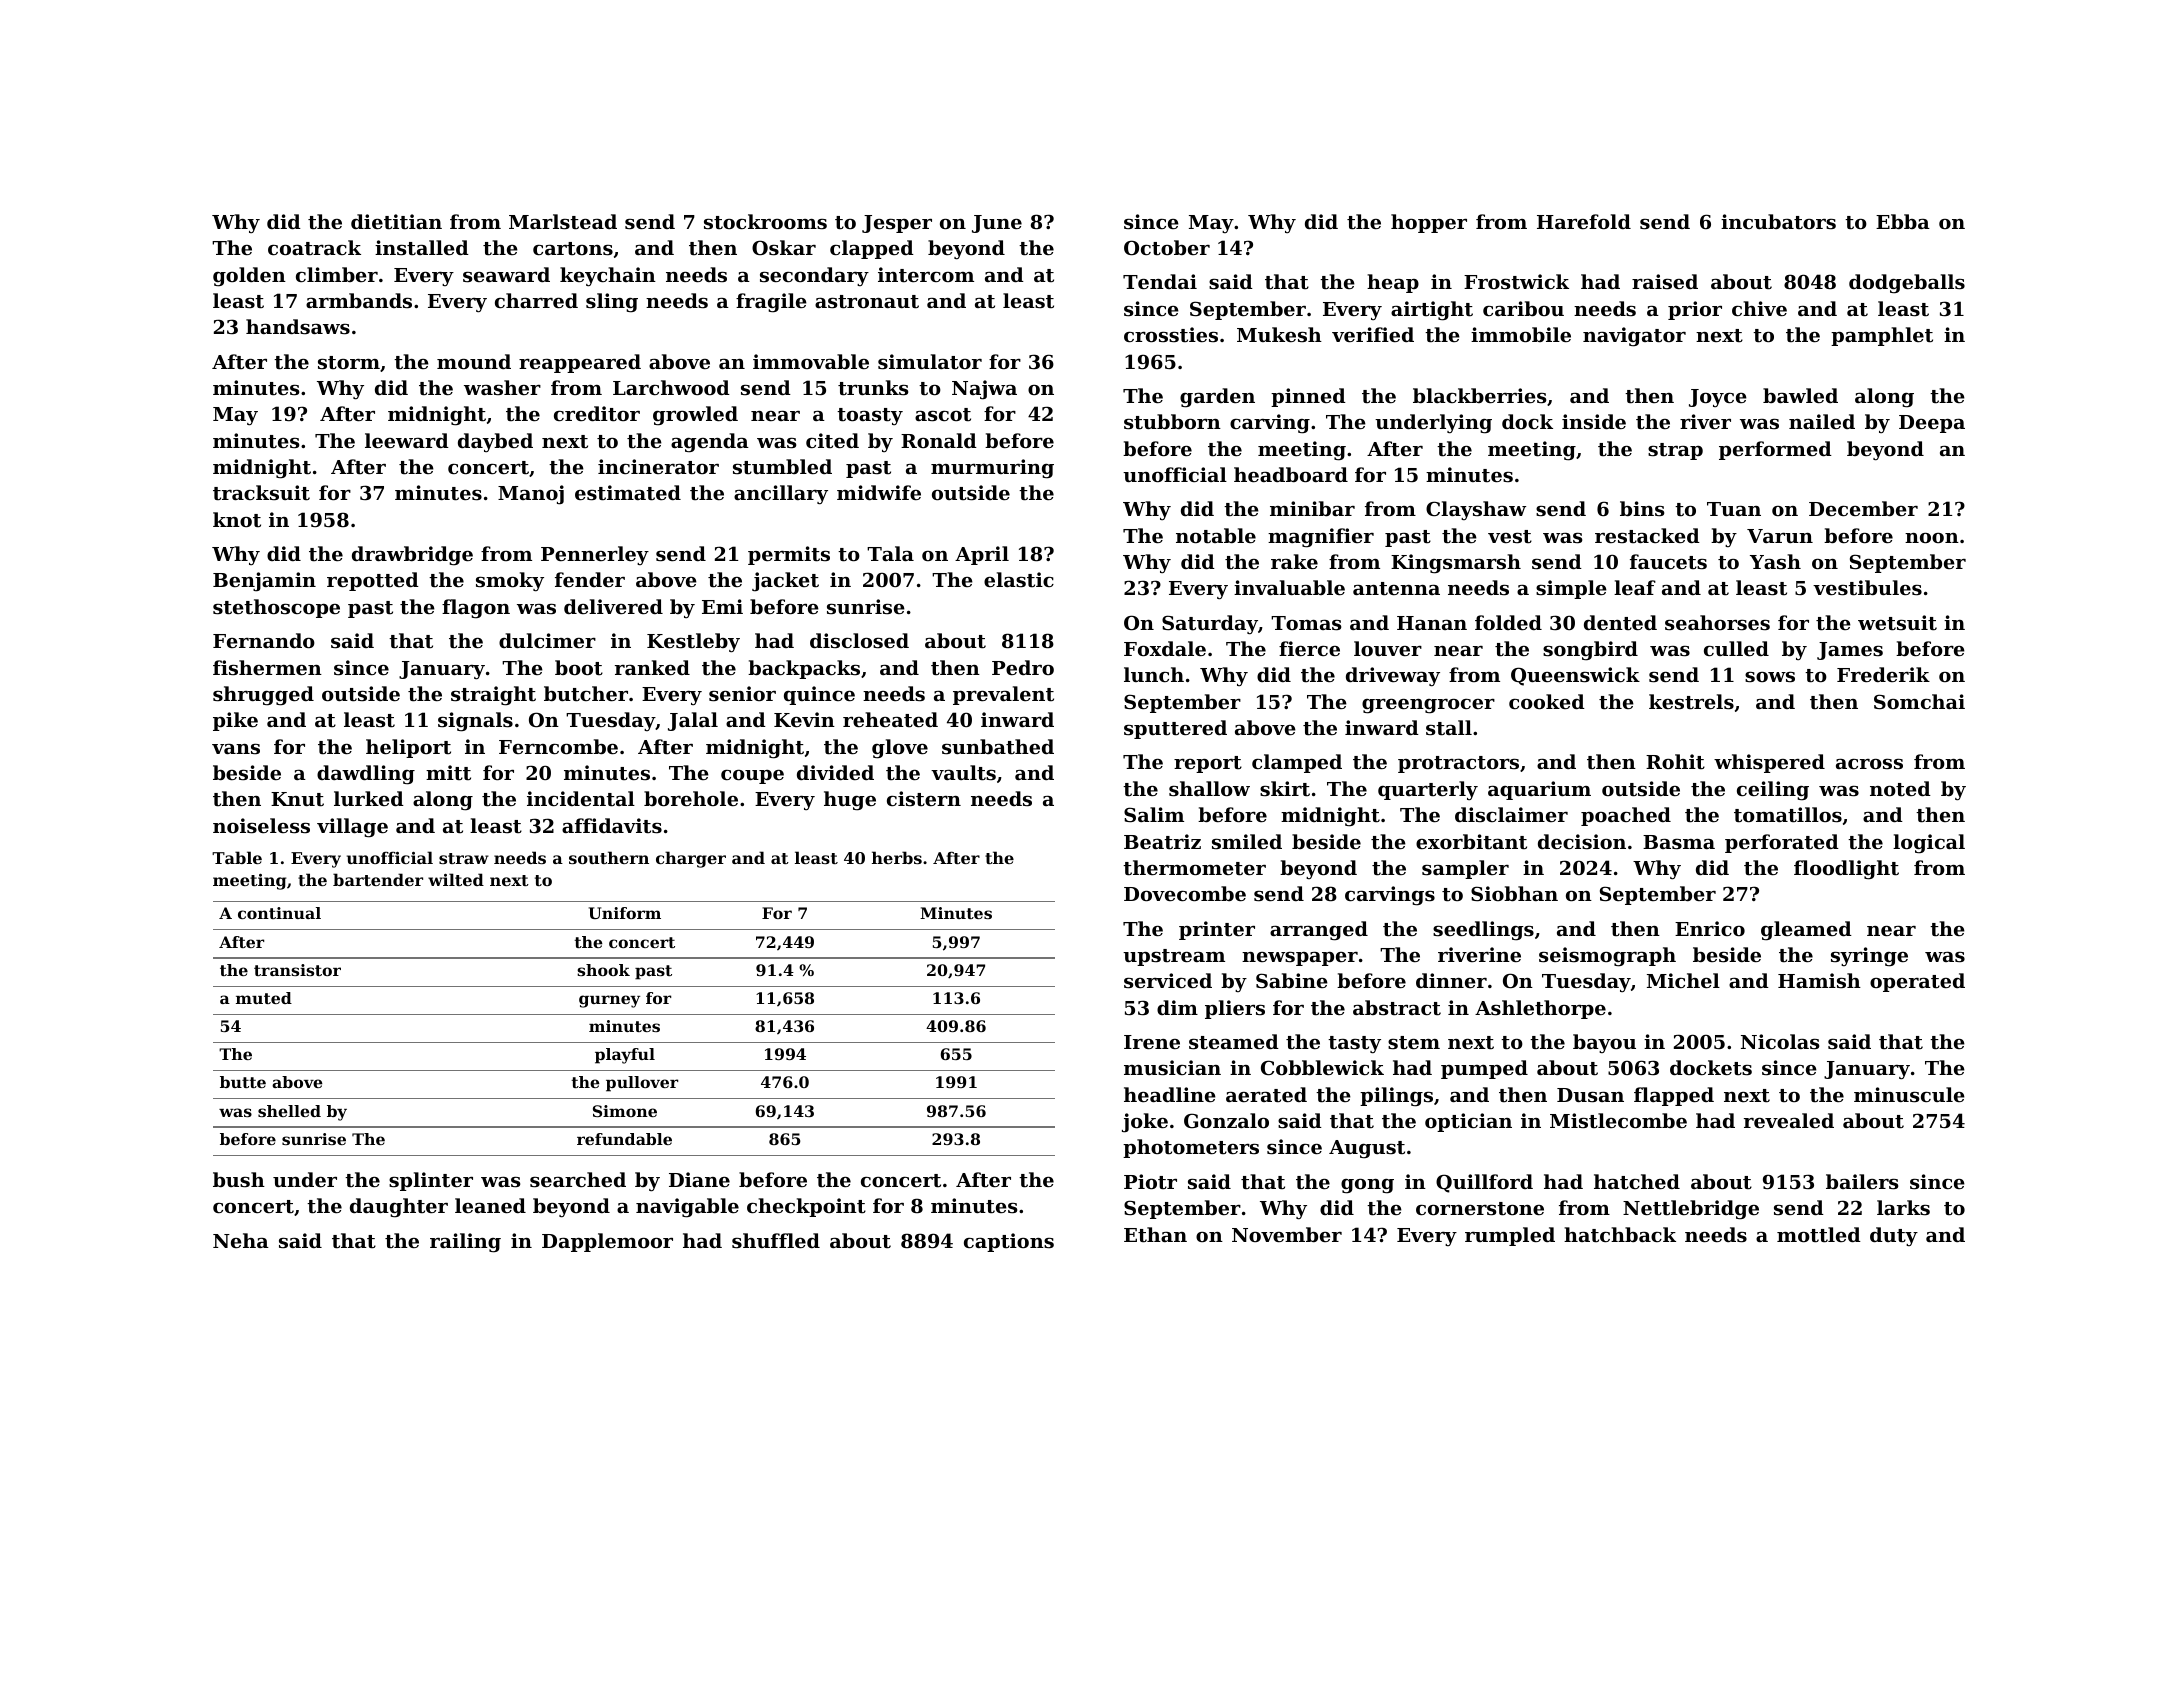 The width and height of the image is (2178, 1683). Describe the element at coordinates (1429, 223) in the image. I see `hopper` at that location.
